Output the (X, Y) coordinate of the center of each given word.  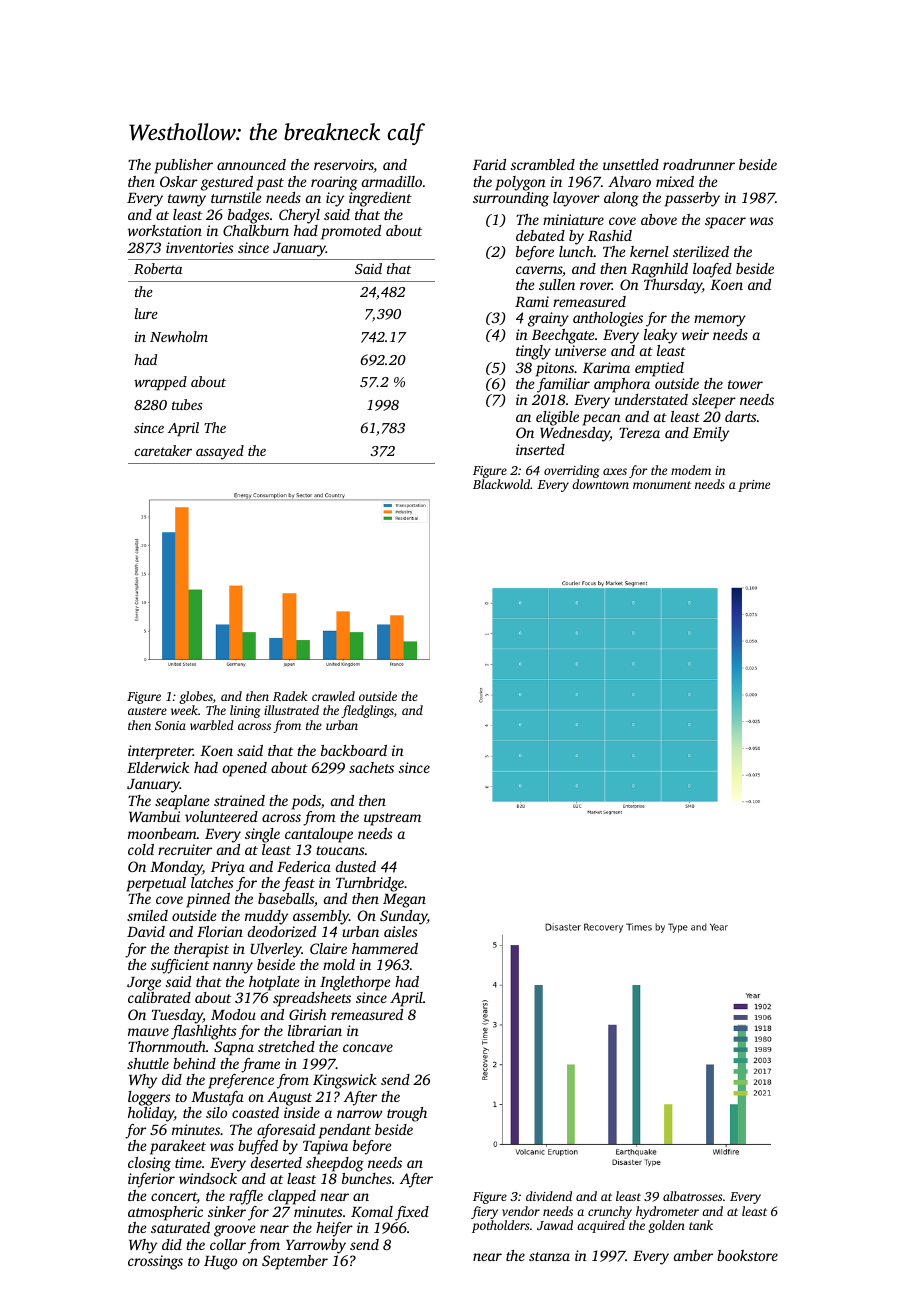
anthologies (608, 319)
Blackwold (501, 484)
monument (662, 485)
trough (407, 1114)
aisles (400, 931)
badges (248, 216)
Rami (532, 301)
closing (149, 1164)
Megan (404, 901)
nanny (233, 968)
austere (147, 711)
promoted (351, 232)
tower (745, 384)
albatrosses (692, 1196)
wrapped (160, 383)
